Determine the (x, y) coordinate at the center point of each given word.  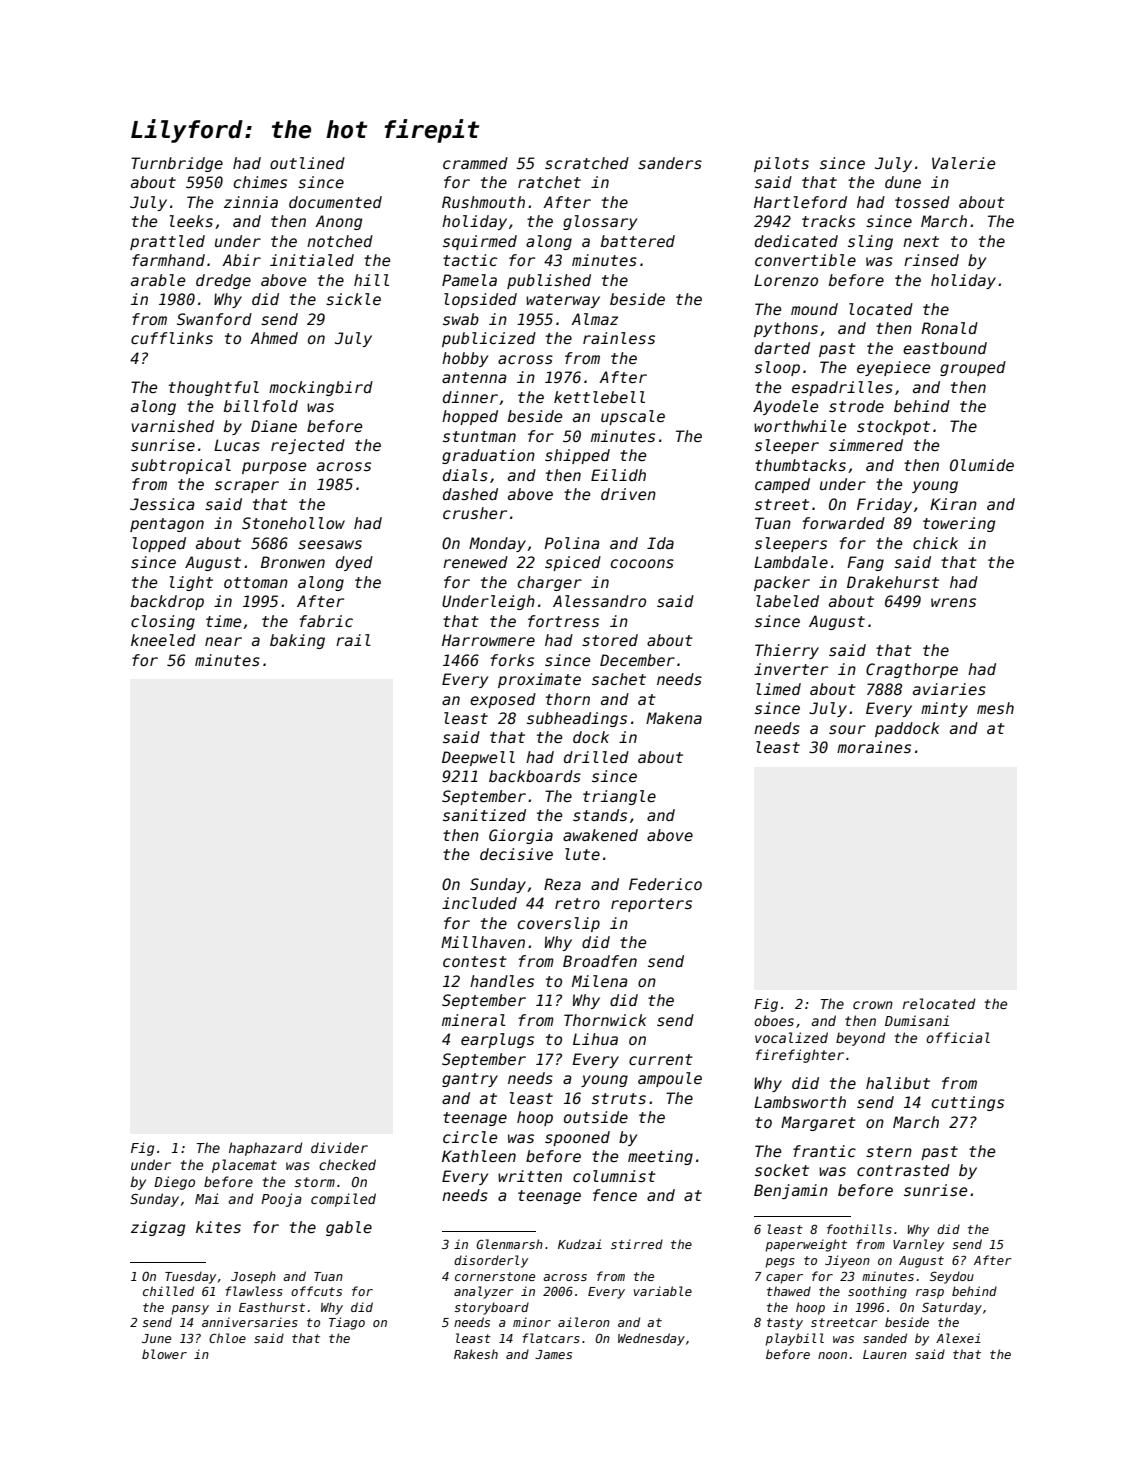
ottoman (256, 582)
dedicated (796, 241)
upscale (633, 417)
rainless (619, 338)
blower (164, 1354)
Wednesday (651, 1339)
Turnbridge (177, 164)
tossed (922, 202)
